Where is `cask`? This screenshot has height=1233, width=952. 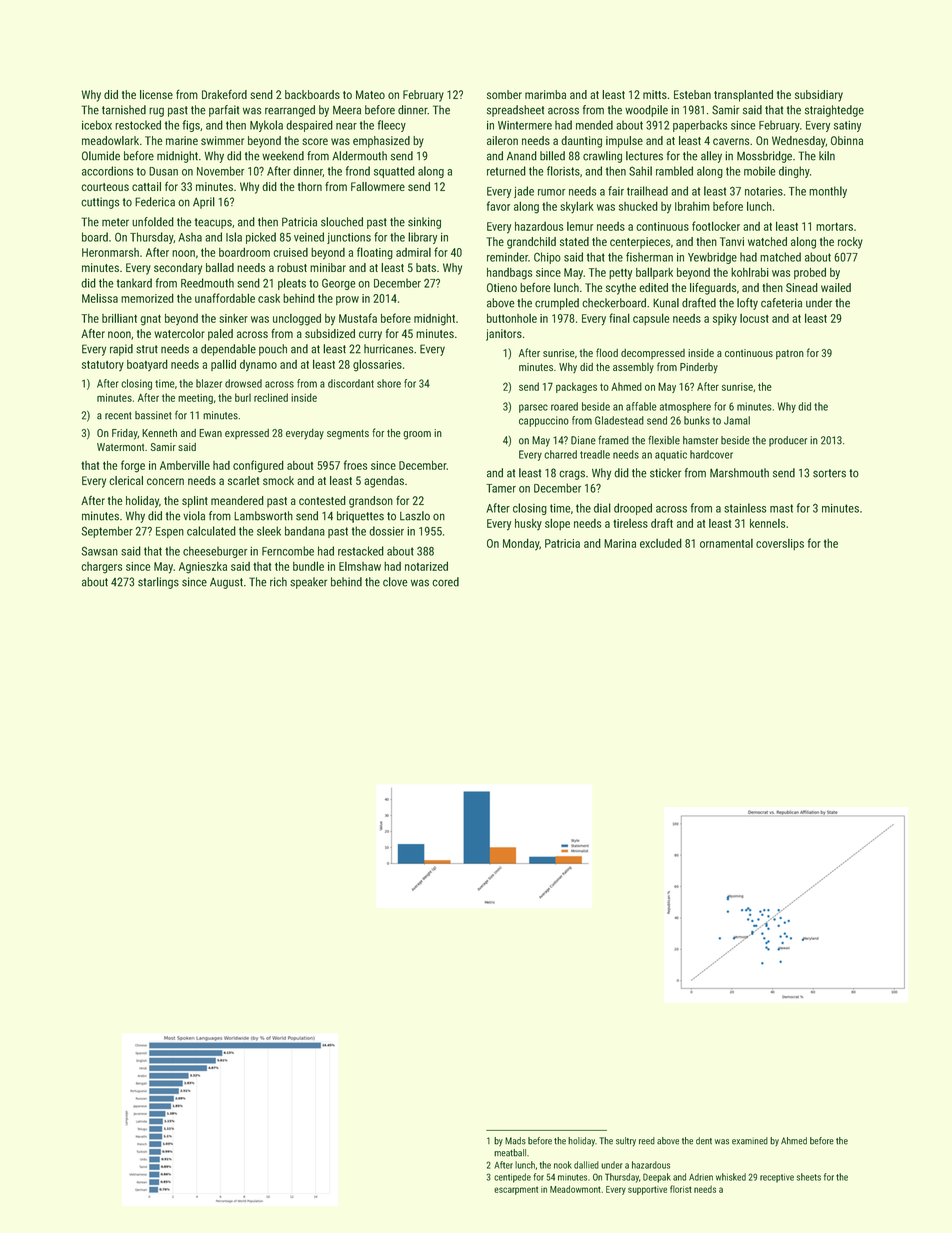
cask is located at coordinates (269, 298).
